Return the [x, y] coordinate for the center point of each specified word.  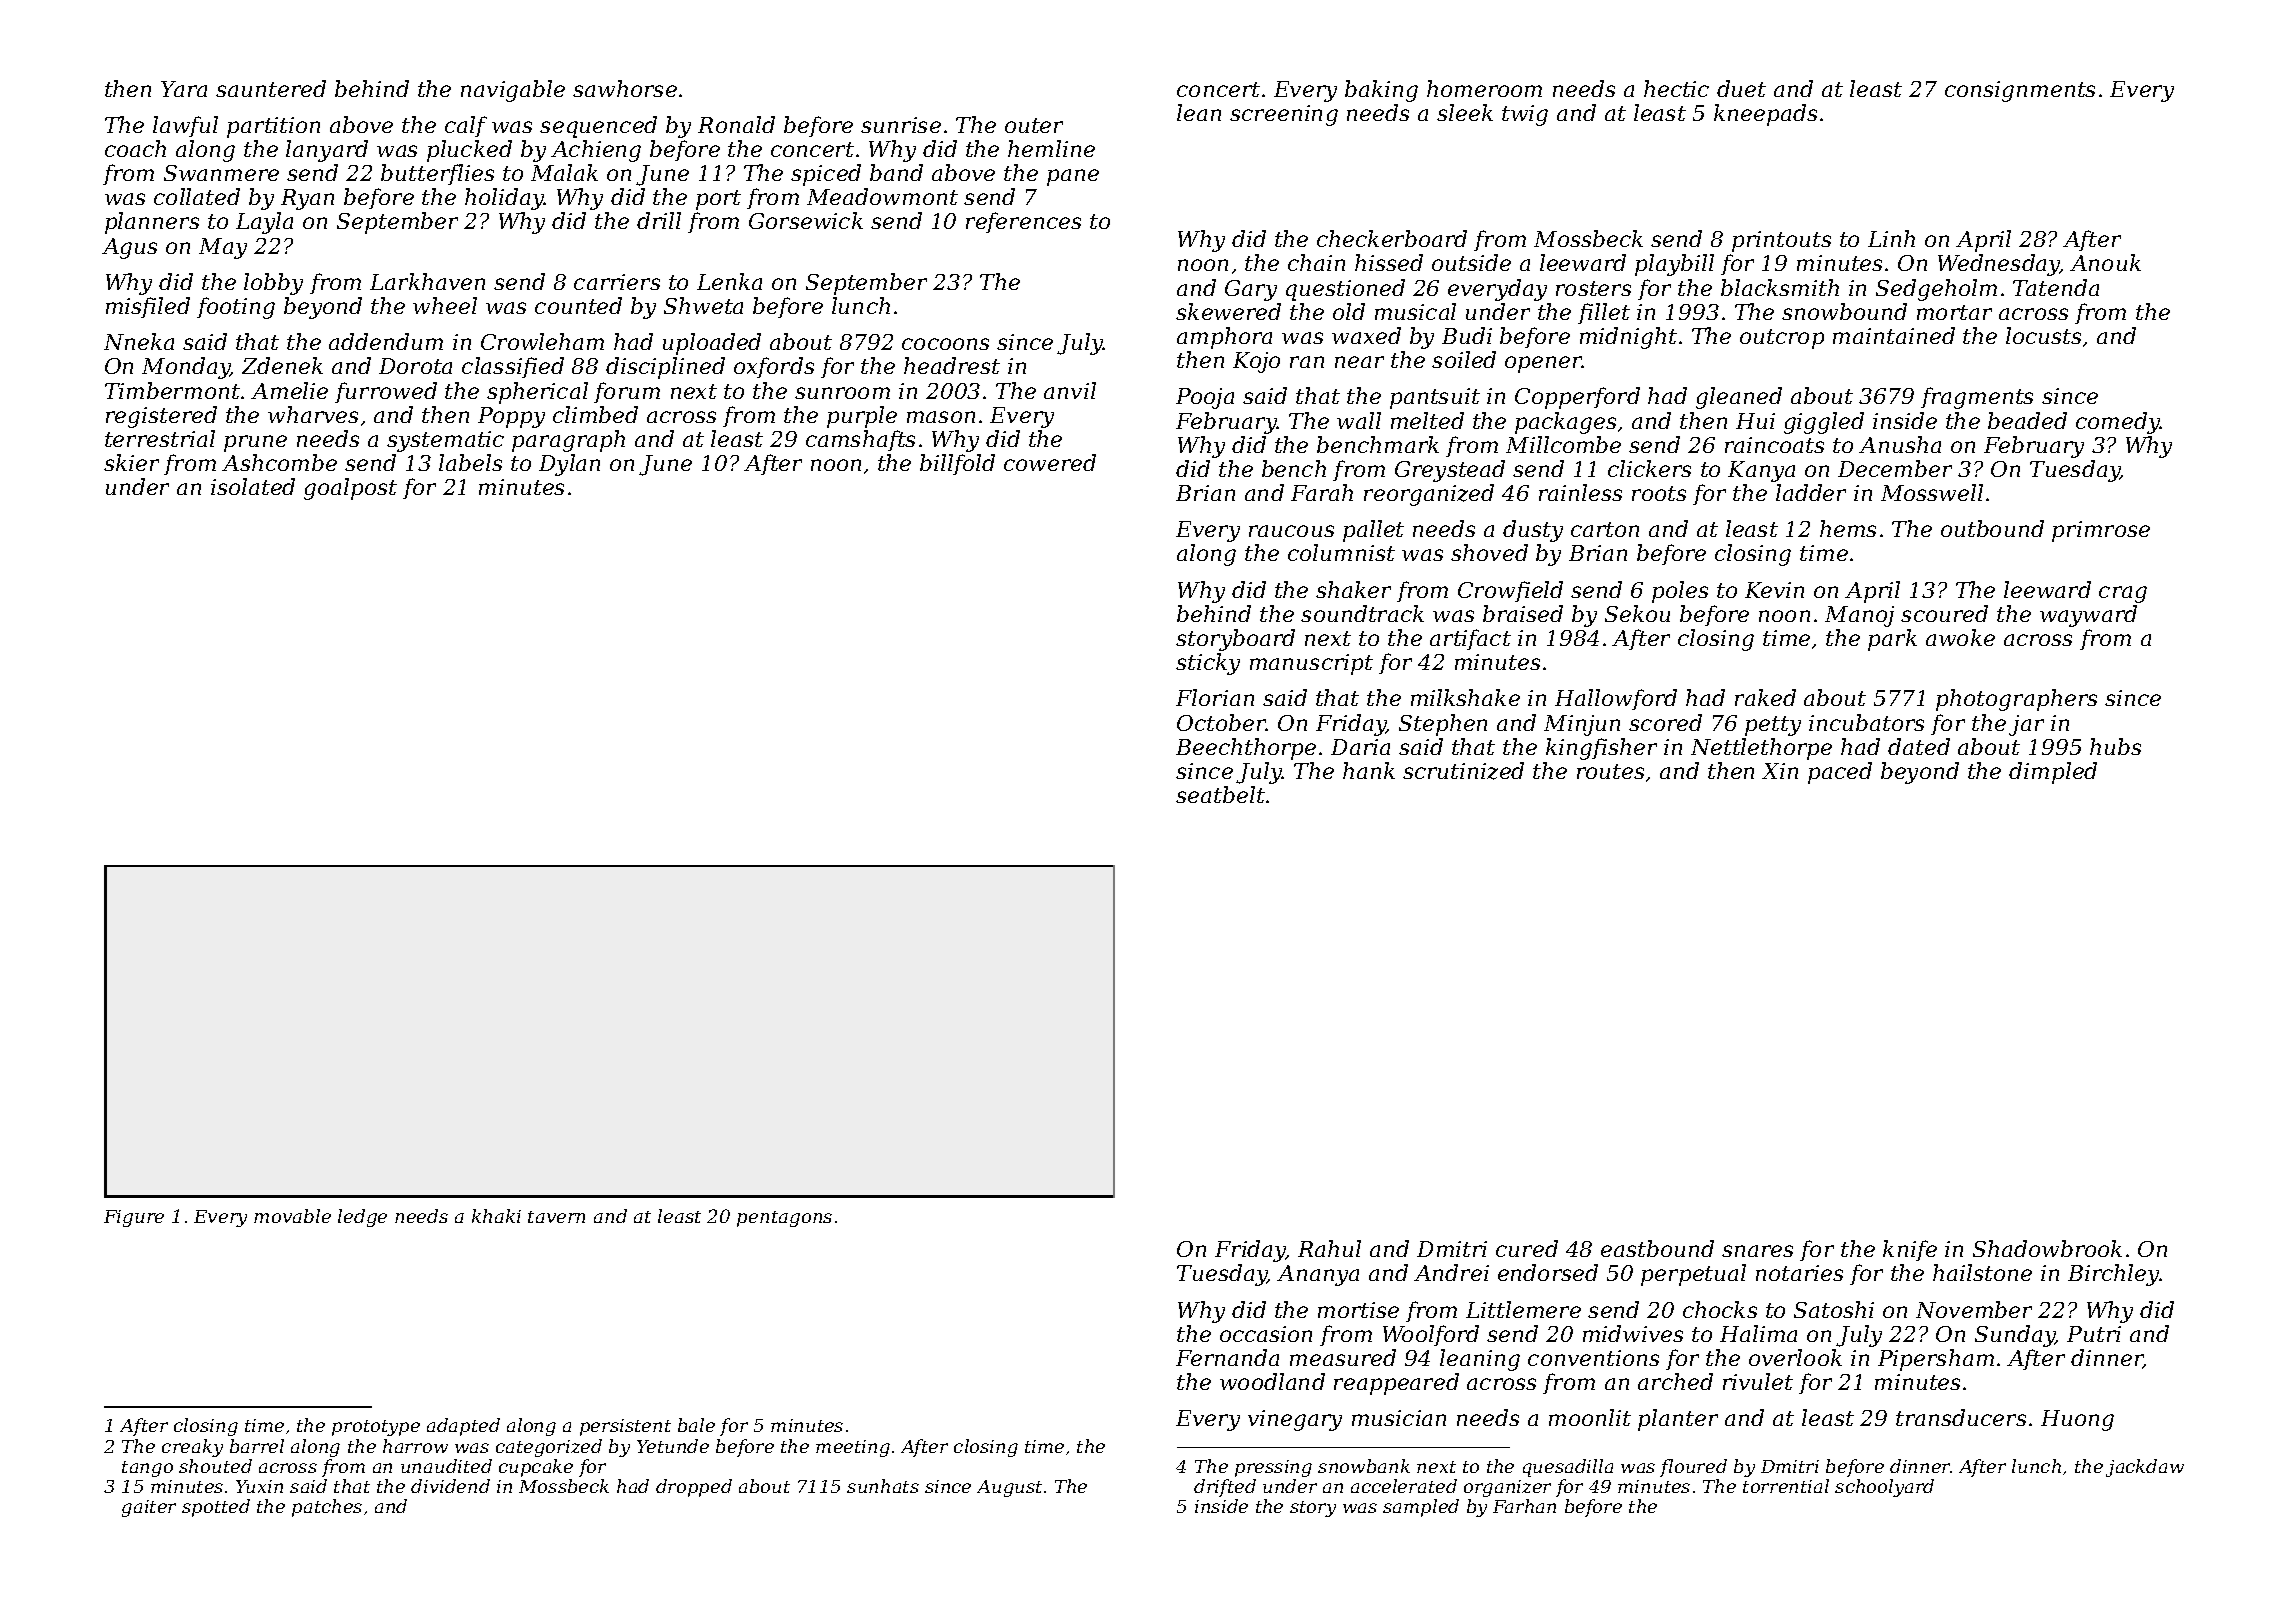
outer [1034, 125]
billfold [957, 464]
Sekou [1637, 613]
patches [327, 1508]
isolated [253, 486]
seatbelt [1220, 794]
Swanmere [221, 173]
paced [1840, 773]
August [1009, 1488]
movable [292, 1216]
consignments [2020, 91]
